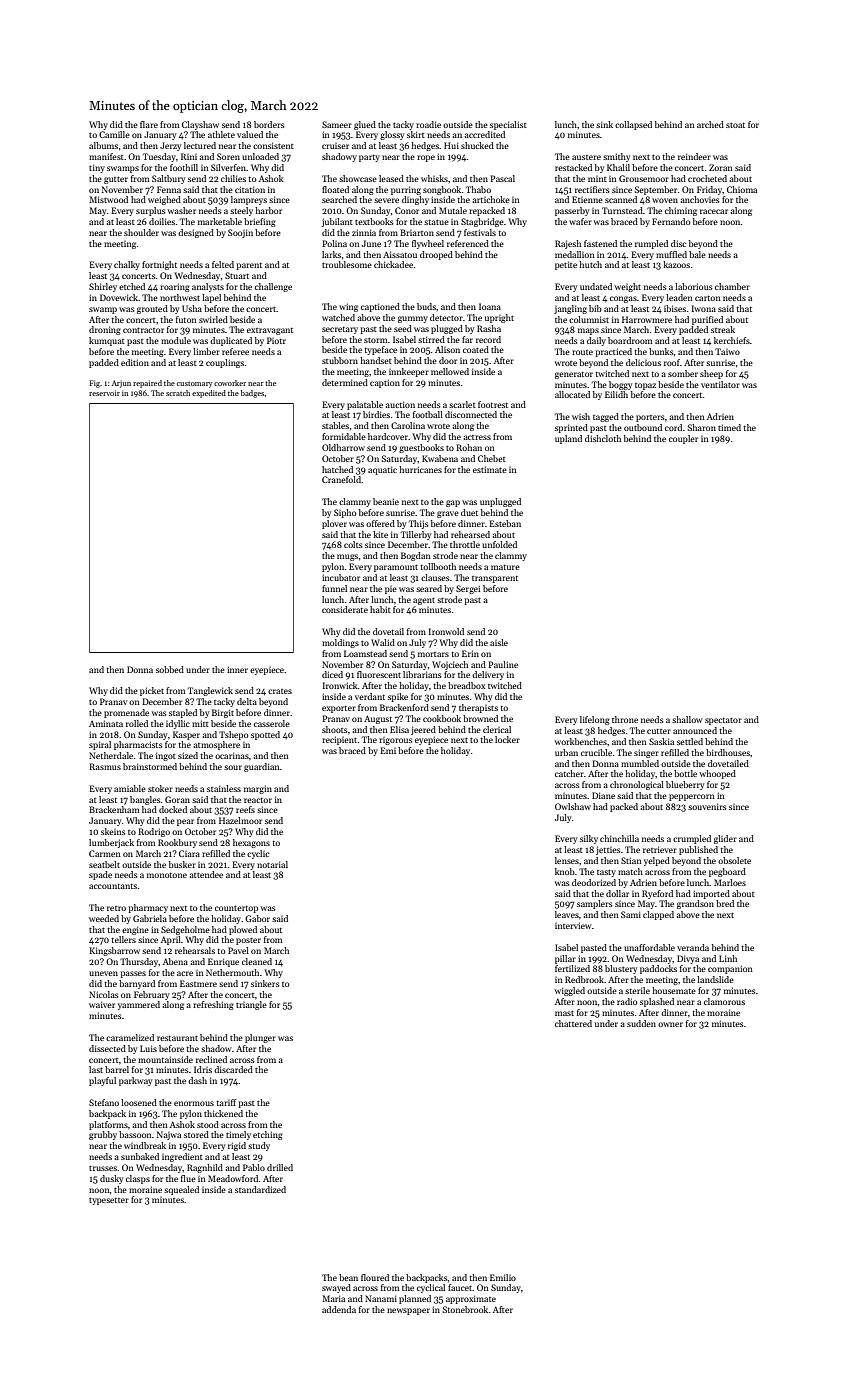 The width and height of the image is (849, 1400). Describe the element at coordinates (670, 1024) in the image. I see `owner` at that location.
